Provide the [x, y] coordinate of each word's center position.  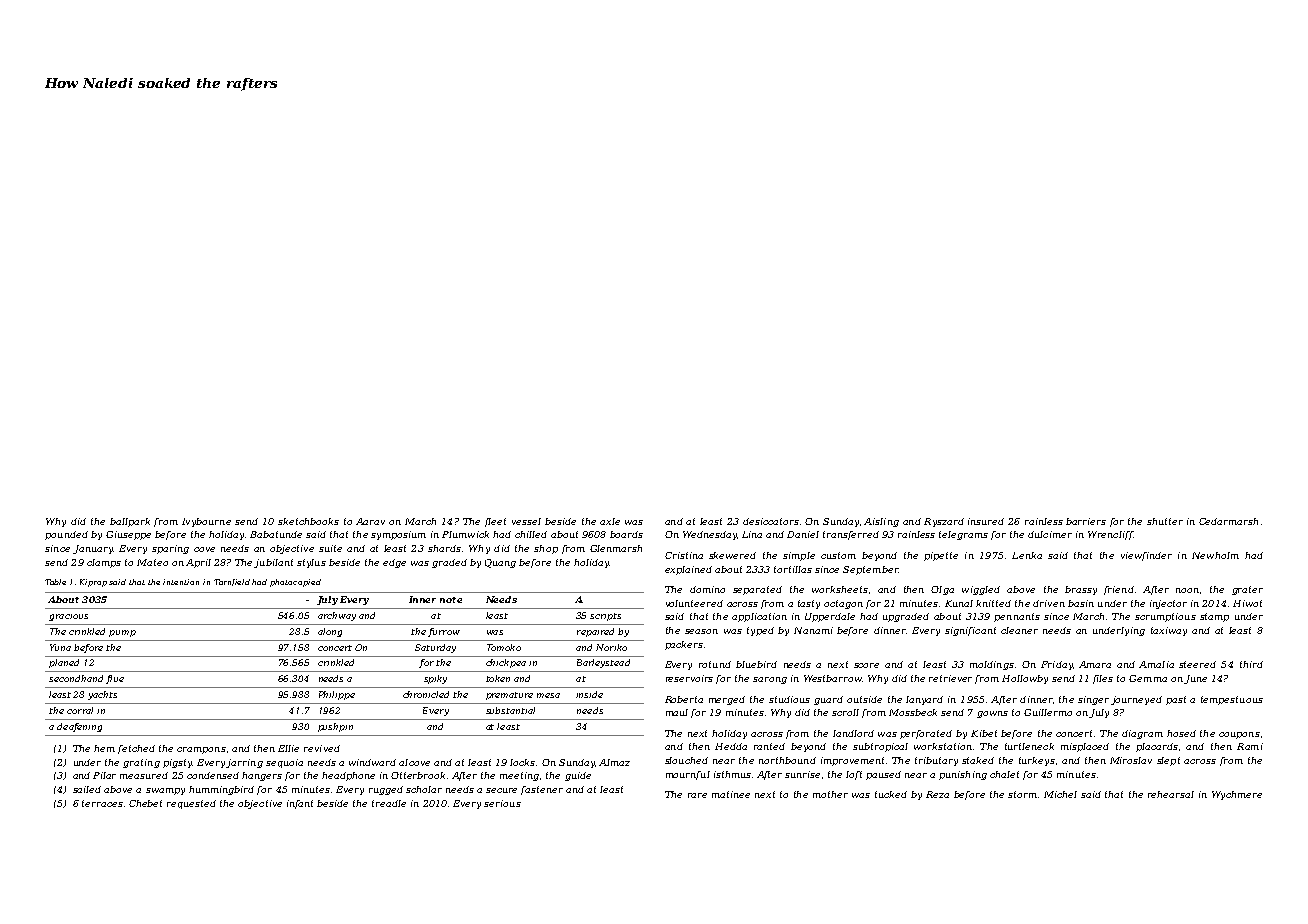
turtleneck [1029, 746]
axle [610, 521]
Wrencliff [1110, 535]
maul [677, 712]
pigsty [178, 763]
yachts [102, 695]
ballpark [130, 522]
